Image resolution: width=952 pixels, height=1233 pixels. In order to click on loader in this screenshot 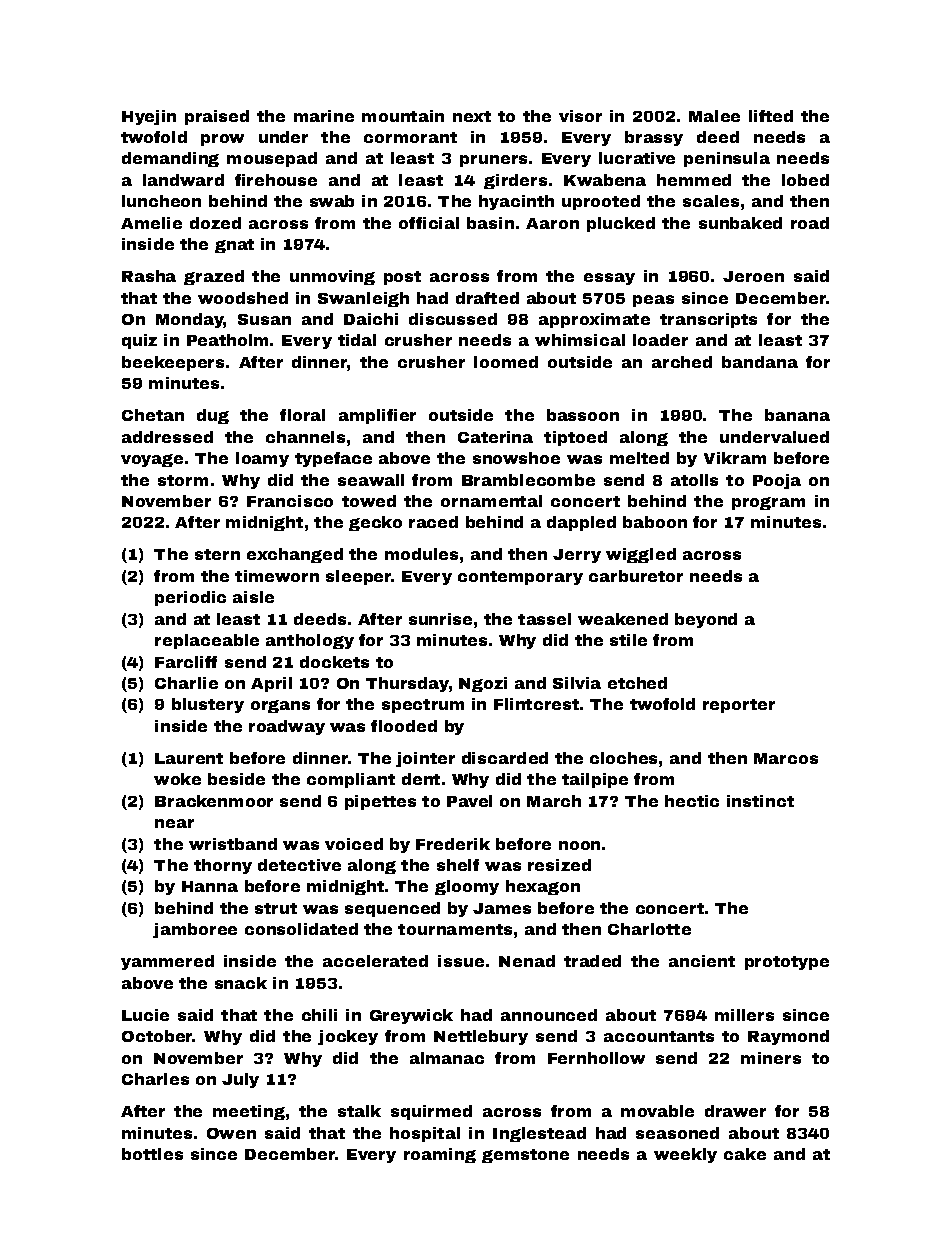, I will do `click(660, 340)`.
